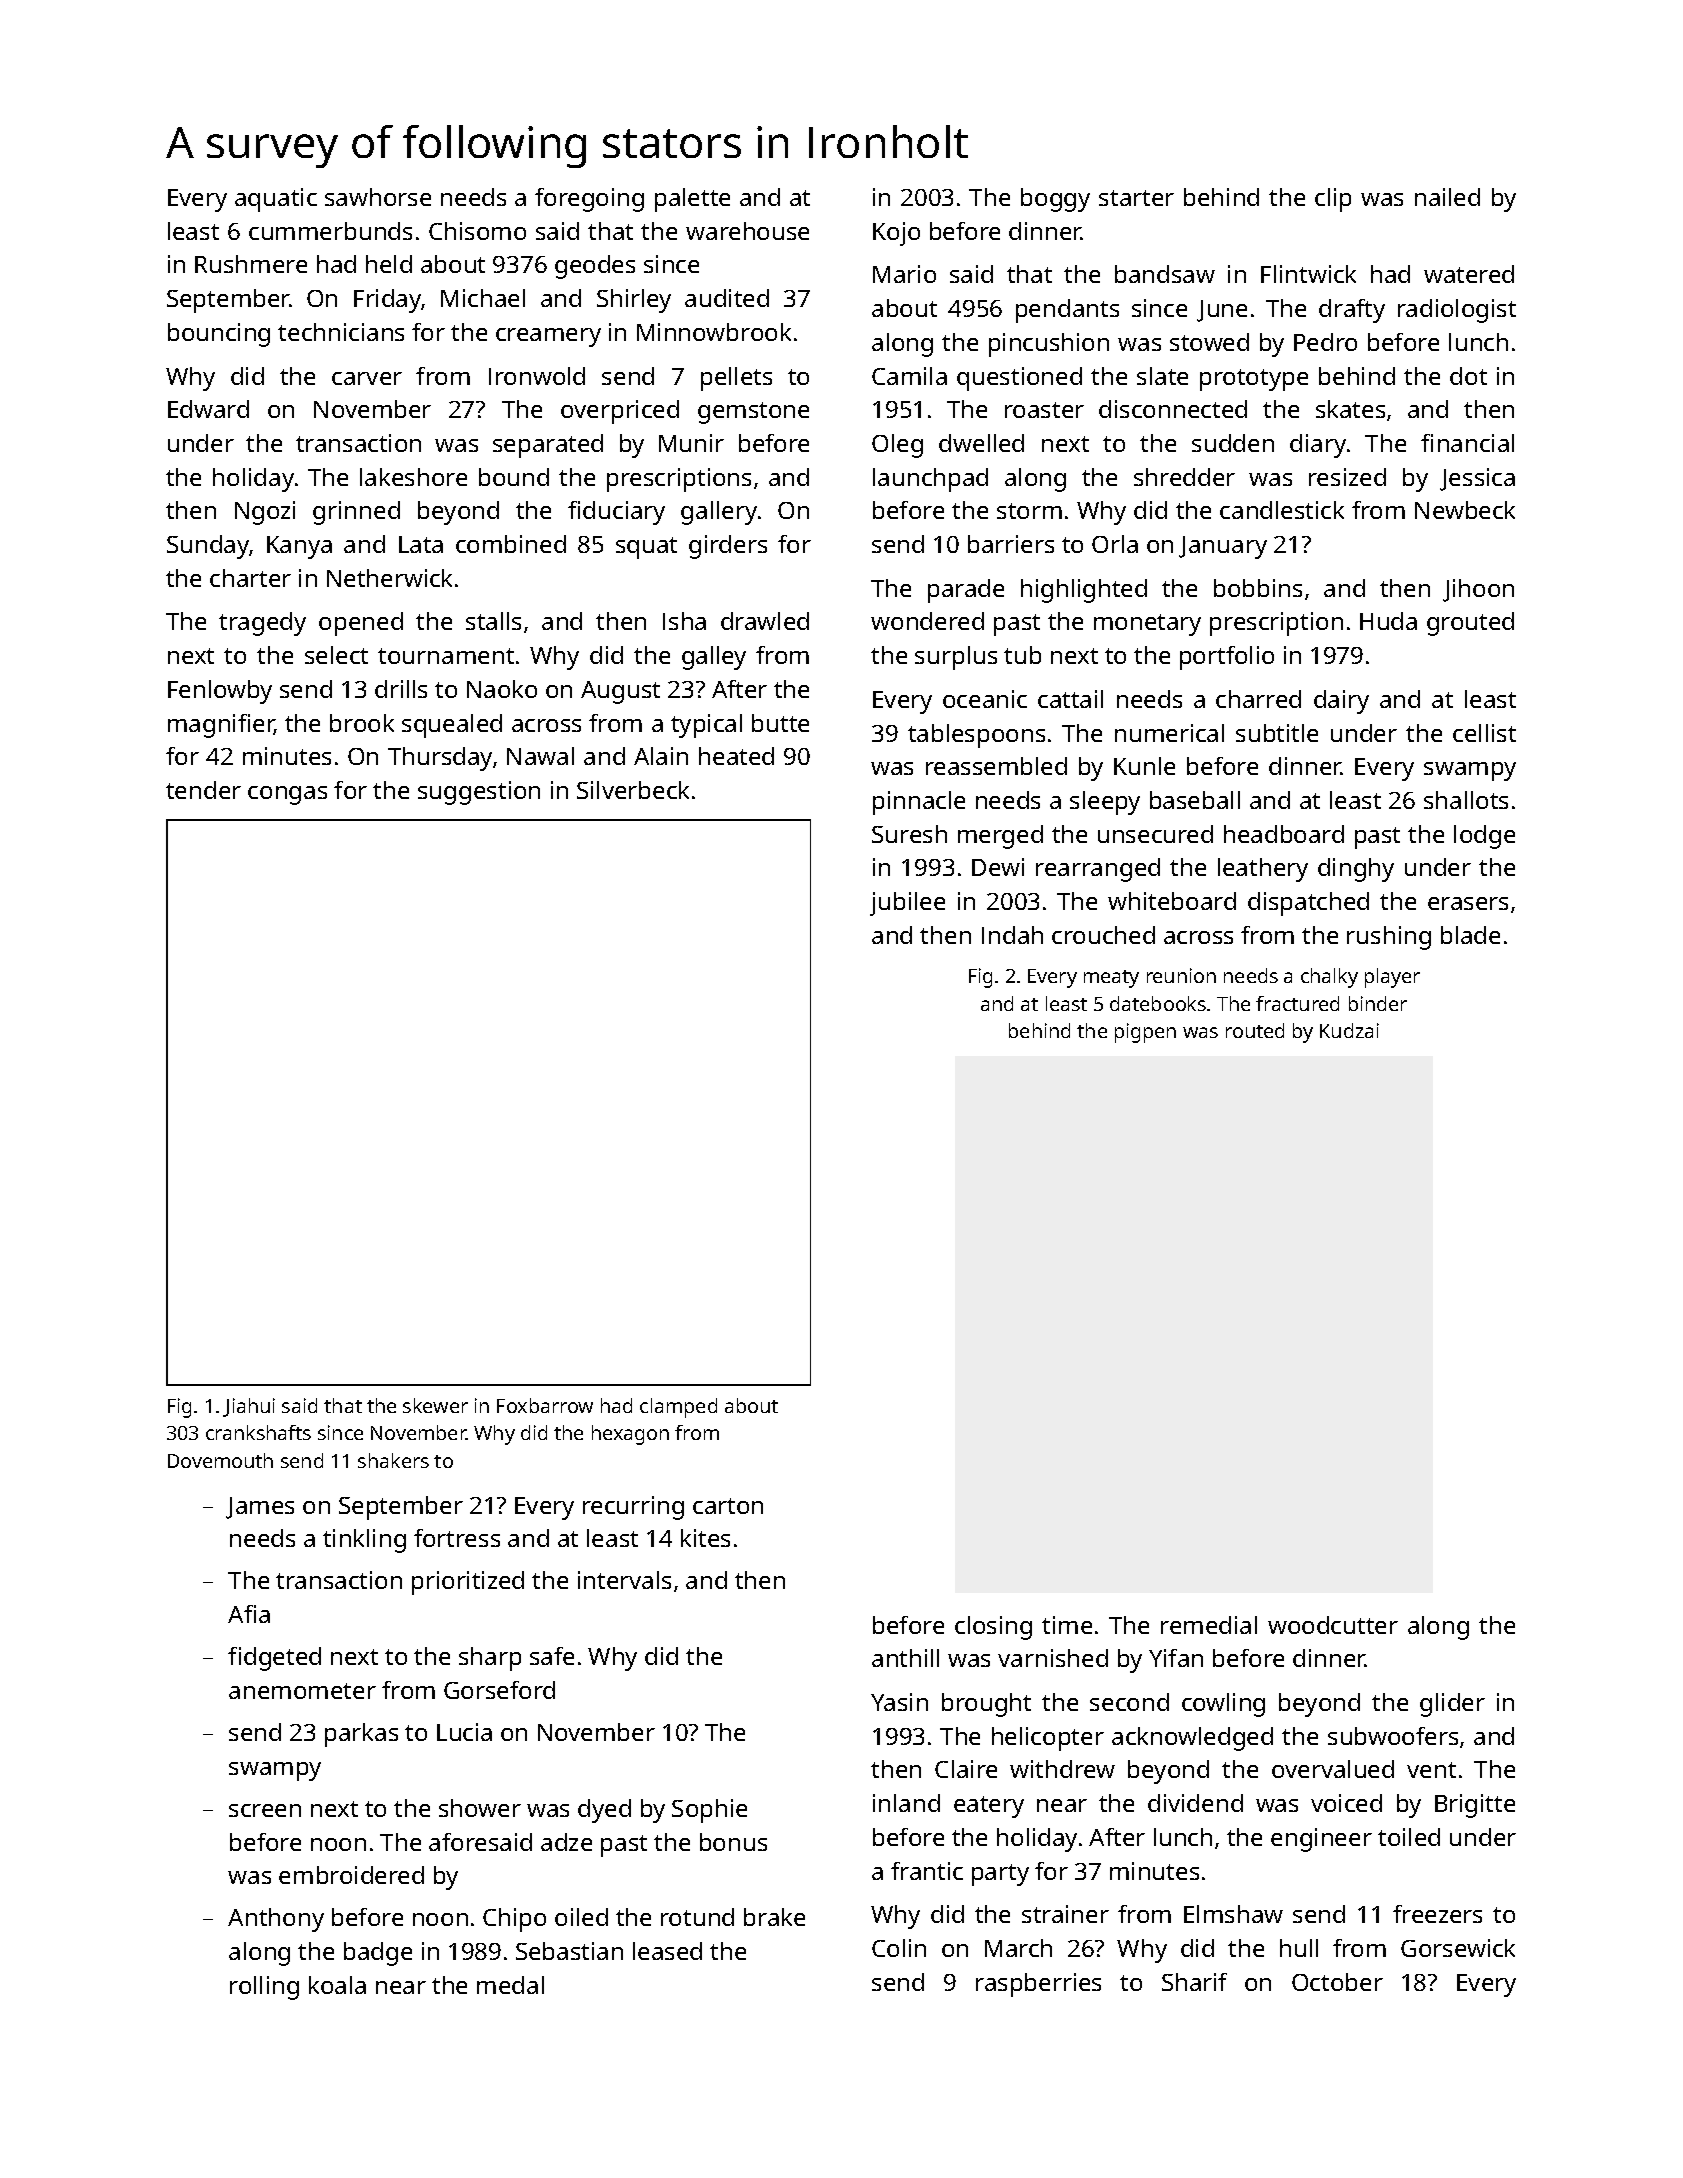  I want to click on aquatic, so click(276, 200).
